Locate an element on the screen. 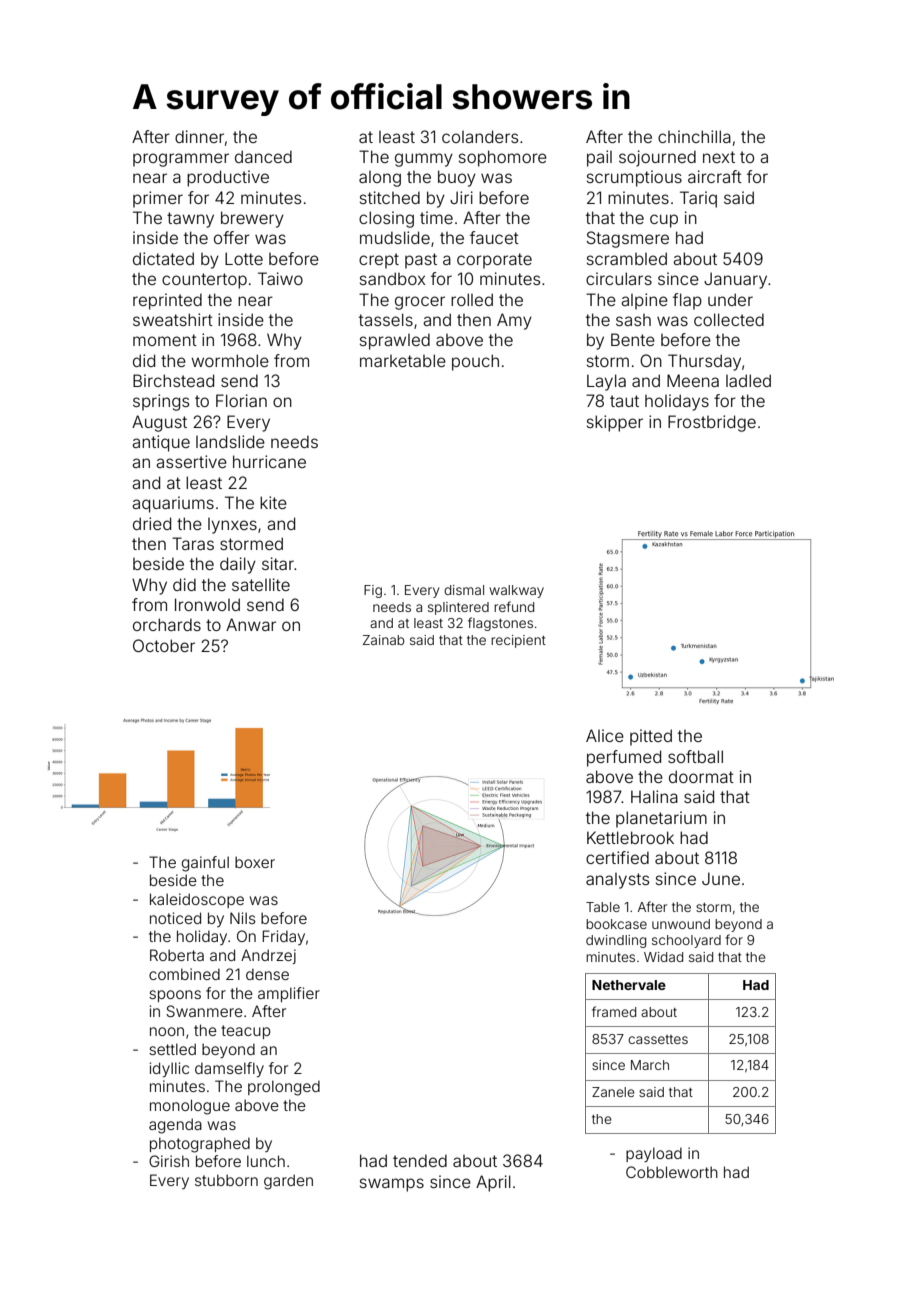 This screenshot has width=908, height=1316. framed is located at coordinates (614, 1011).
